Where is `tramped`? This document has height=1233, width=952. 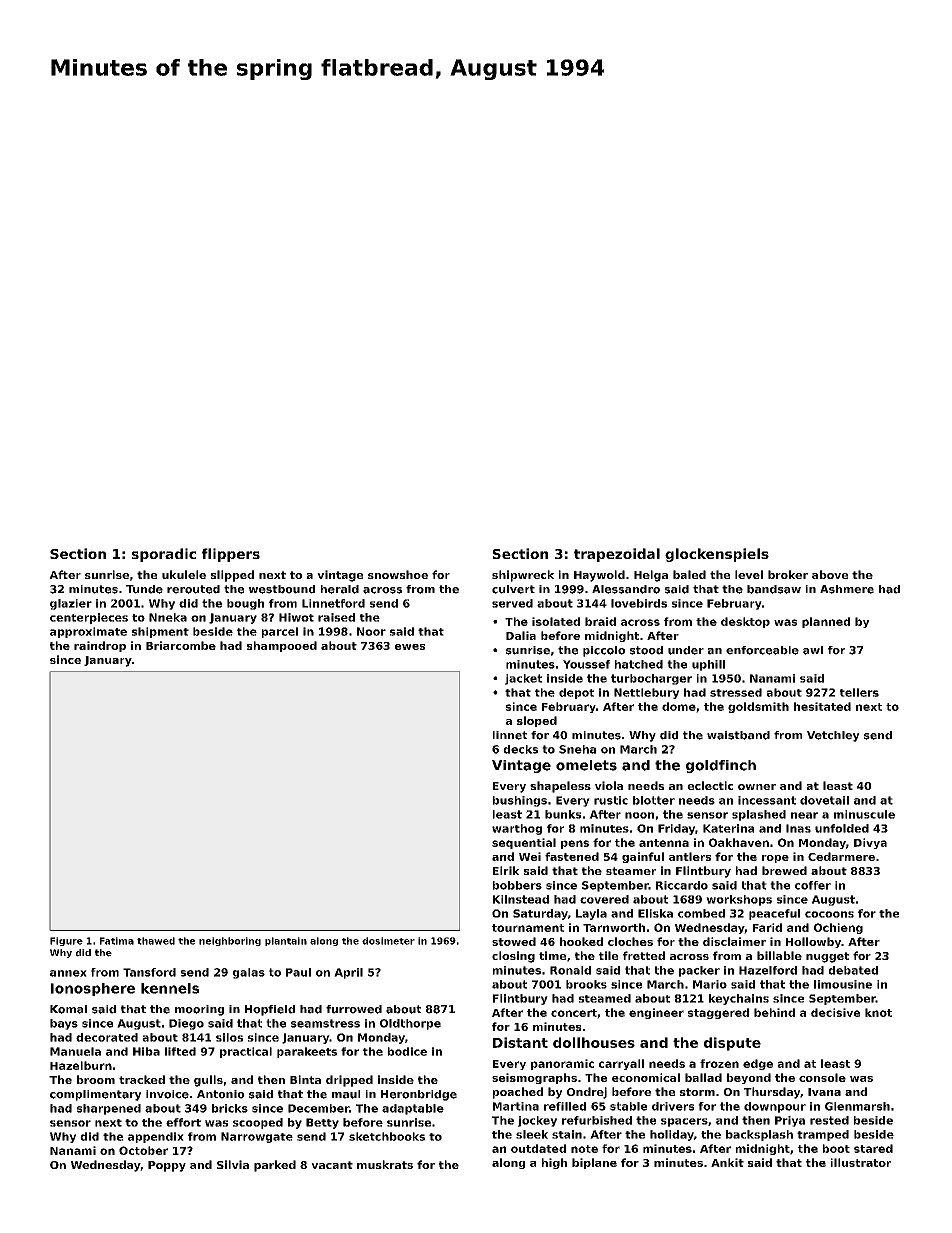
tramped is located at coordinates (823, 1135).
